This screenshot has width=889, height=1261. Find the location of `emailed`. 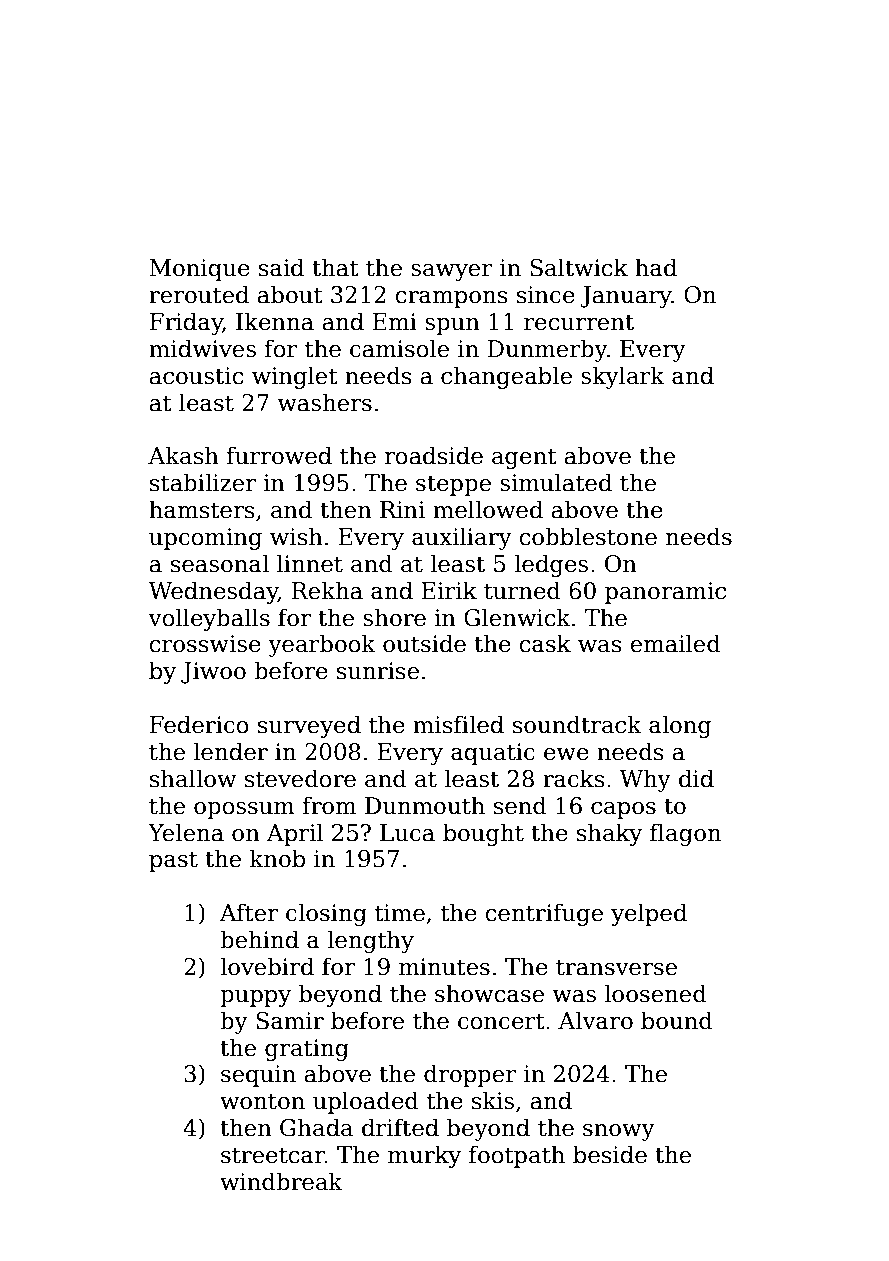

emailed is located at coordinates (675, 643).
